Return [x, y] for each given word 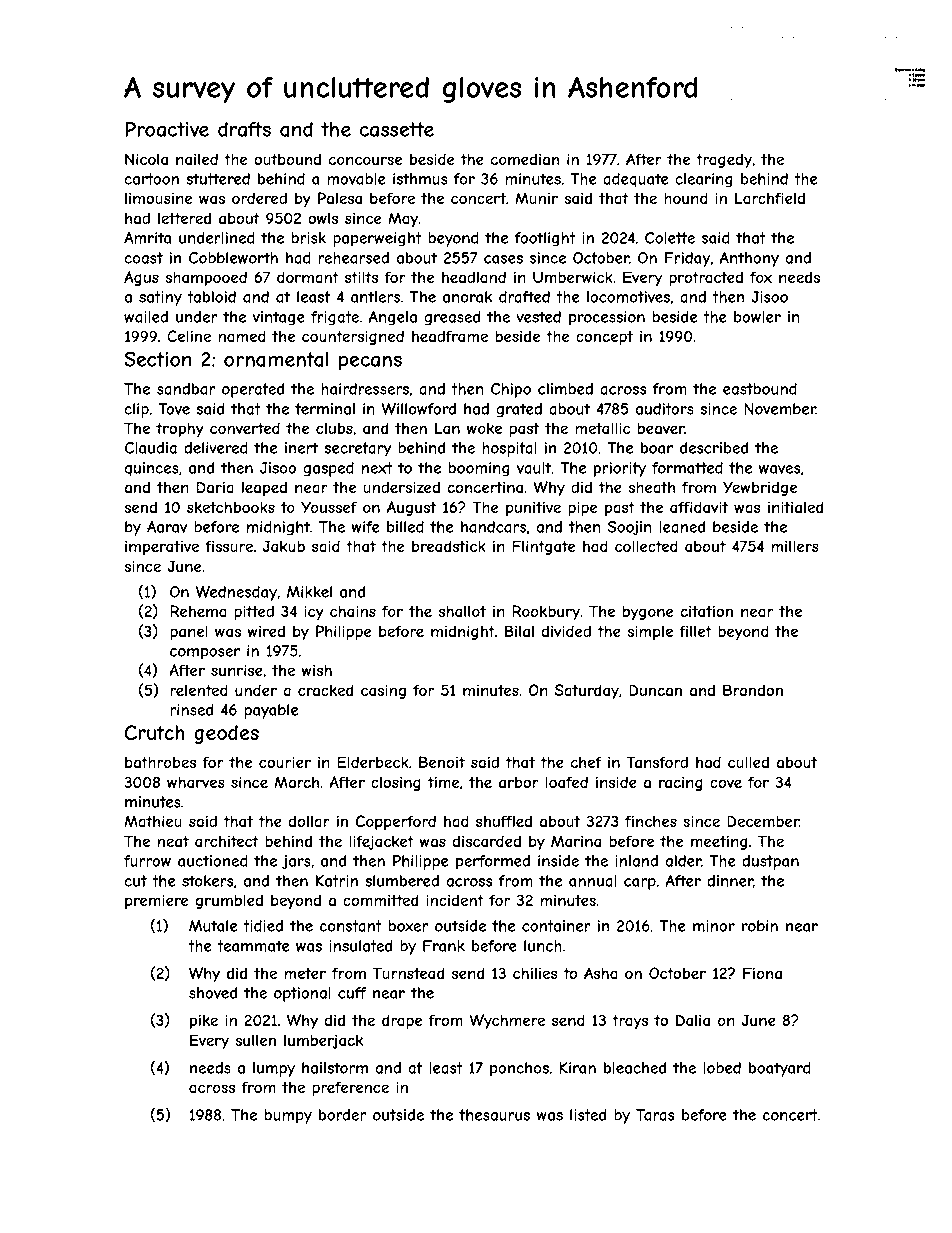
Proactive [167, 129]
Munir [536, 198]
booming [479, 469]
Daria [215, 487]
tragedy [724, 160]
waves [779, 469]
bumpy [288, 1116]
